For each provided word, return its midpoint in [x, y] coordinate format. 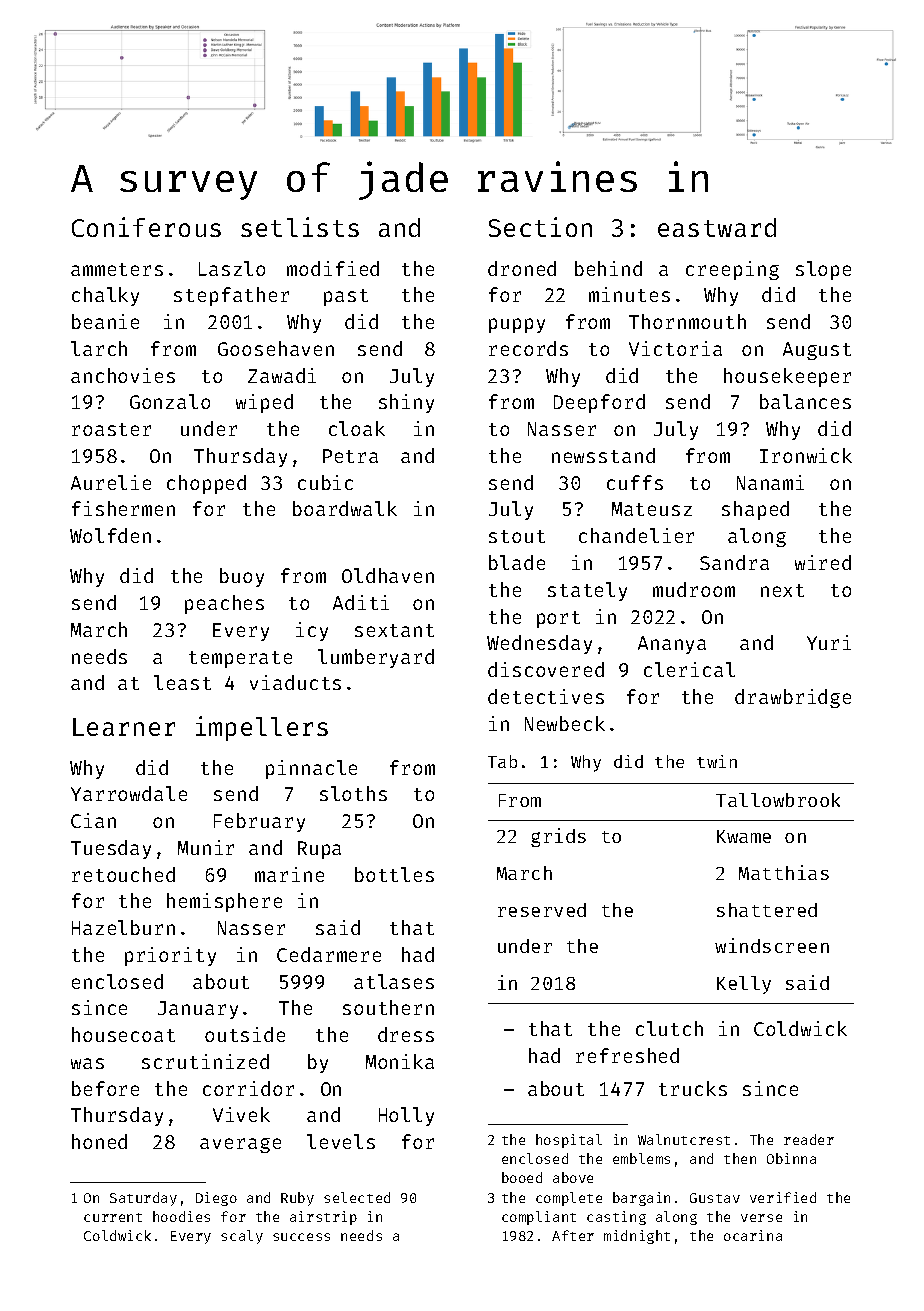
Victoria [675, 348]
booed [522, 1177]
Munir [206, 847]
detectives [546, 696]
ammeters [117, 269]
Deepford [599, 403]
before [105, 1088]
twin [717, 761]
